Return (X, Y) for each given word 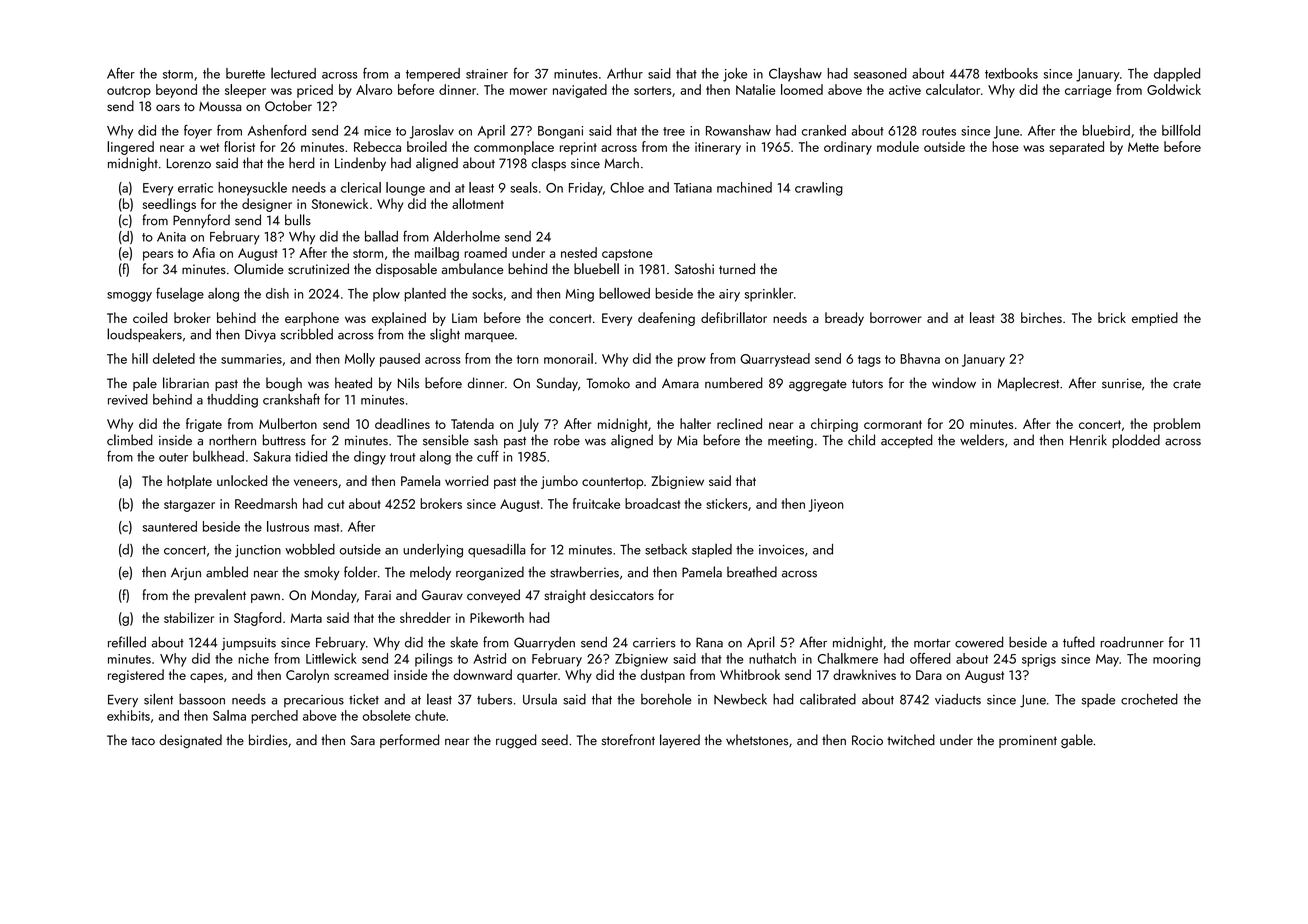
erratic (195, 188)
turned (737, 268)
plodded (1136, 441)
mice (377, 131)
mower (528, 91)
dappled (1177, 75)
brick (1112, 317)
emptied (1155, 319)
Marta (306, 618)
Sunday (557, 384)
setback (666, 549)
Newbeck (740, 699)
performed (409, 741)
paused (400, 360)
